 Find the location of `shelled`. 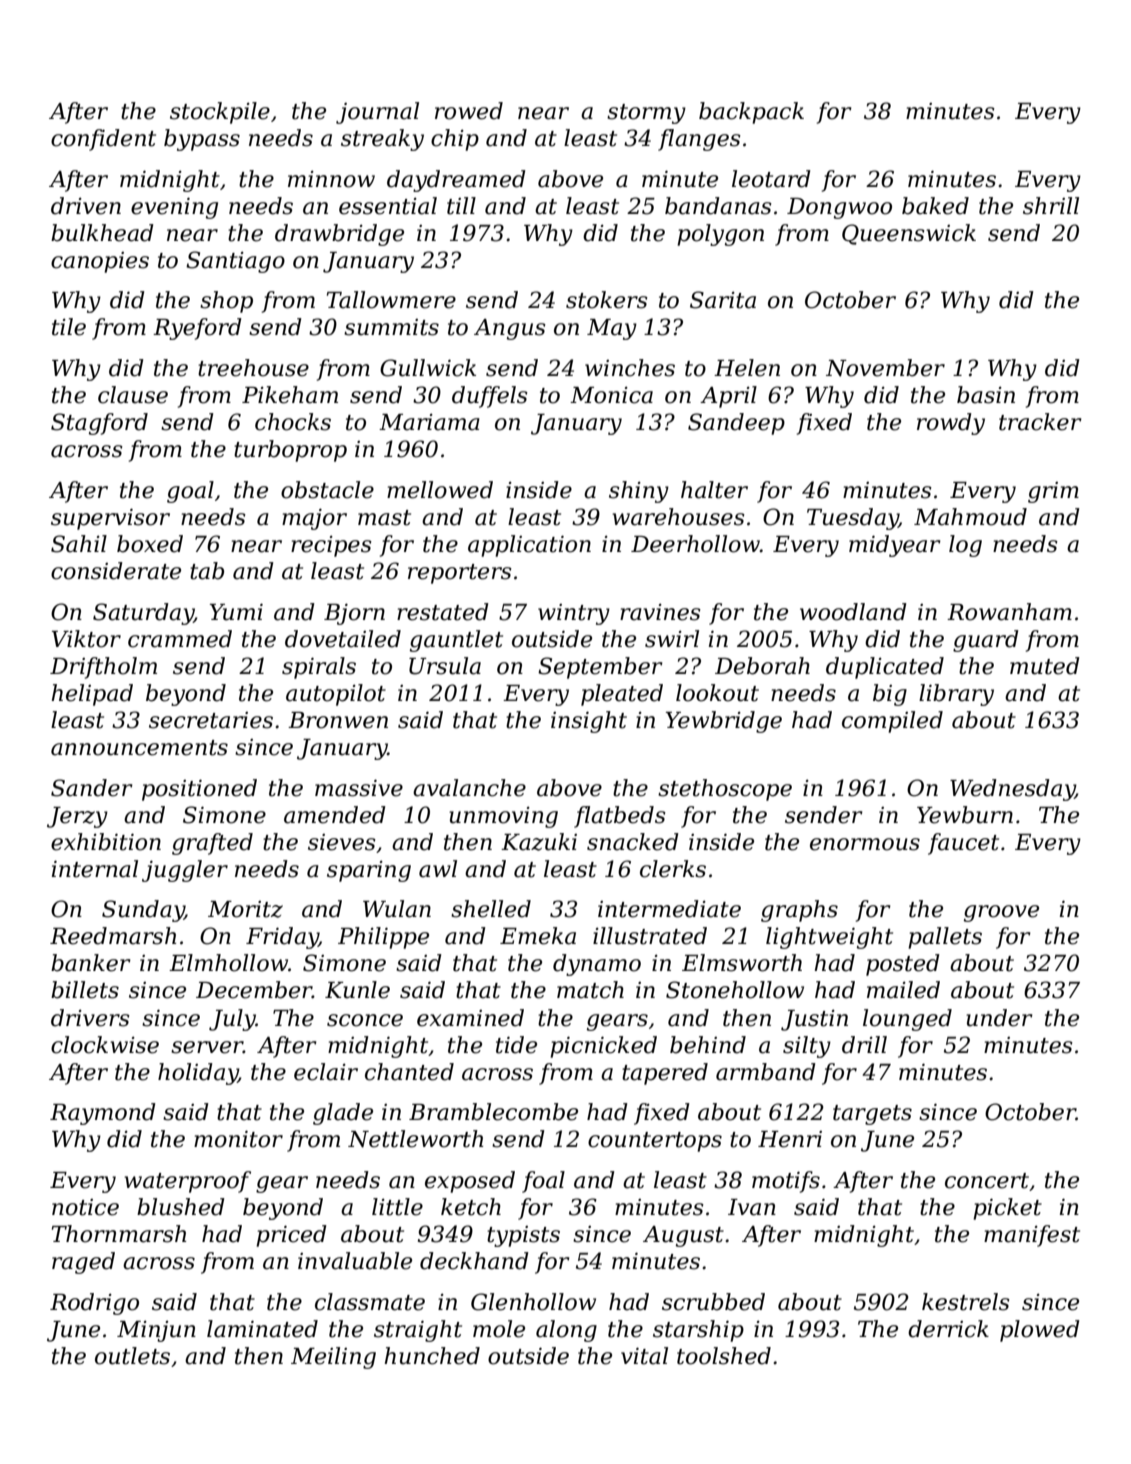

shelled is located at coordinates (491, 909).
